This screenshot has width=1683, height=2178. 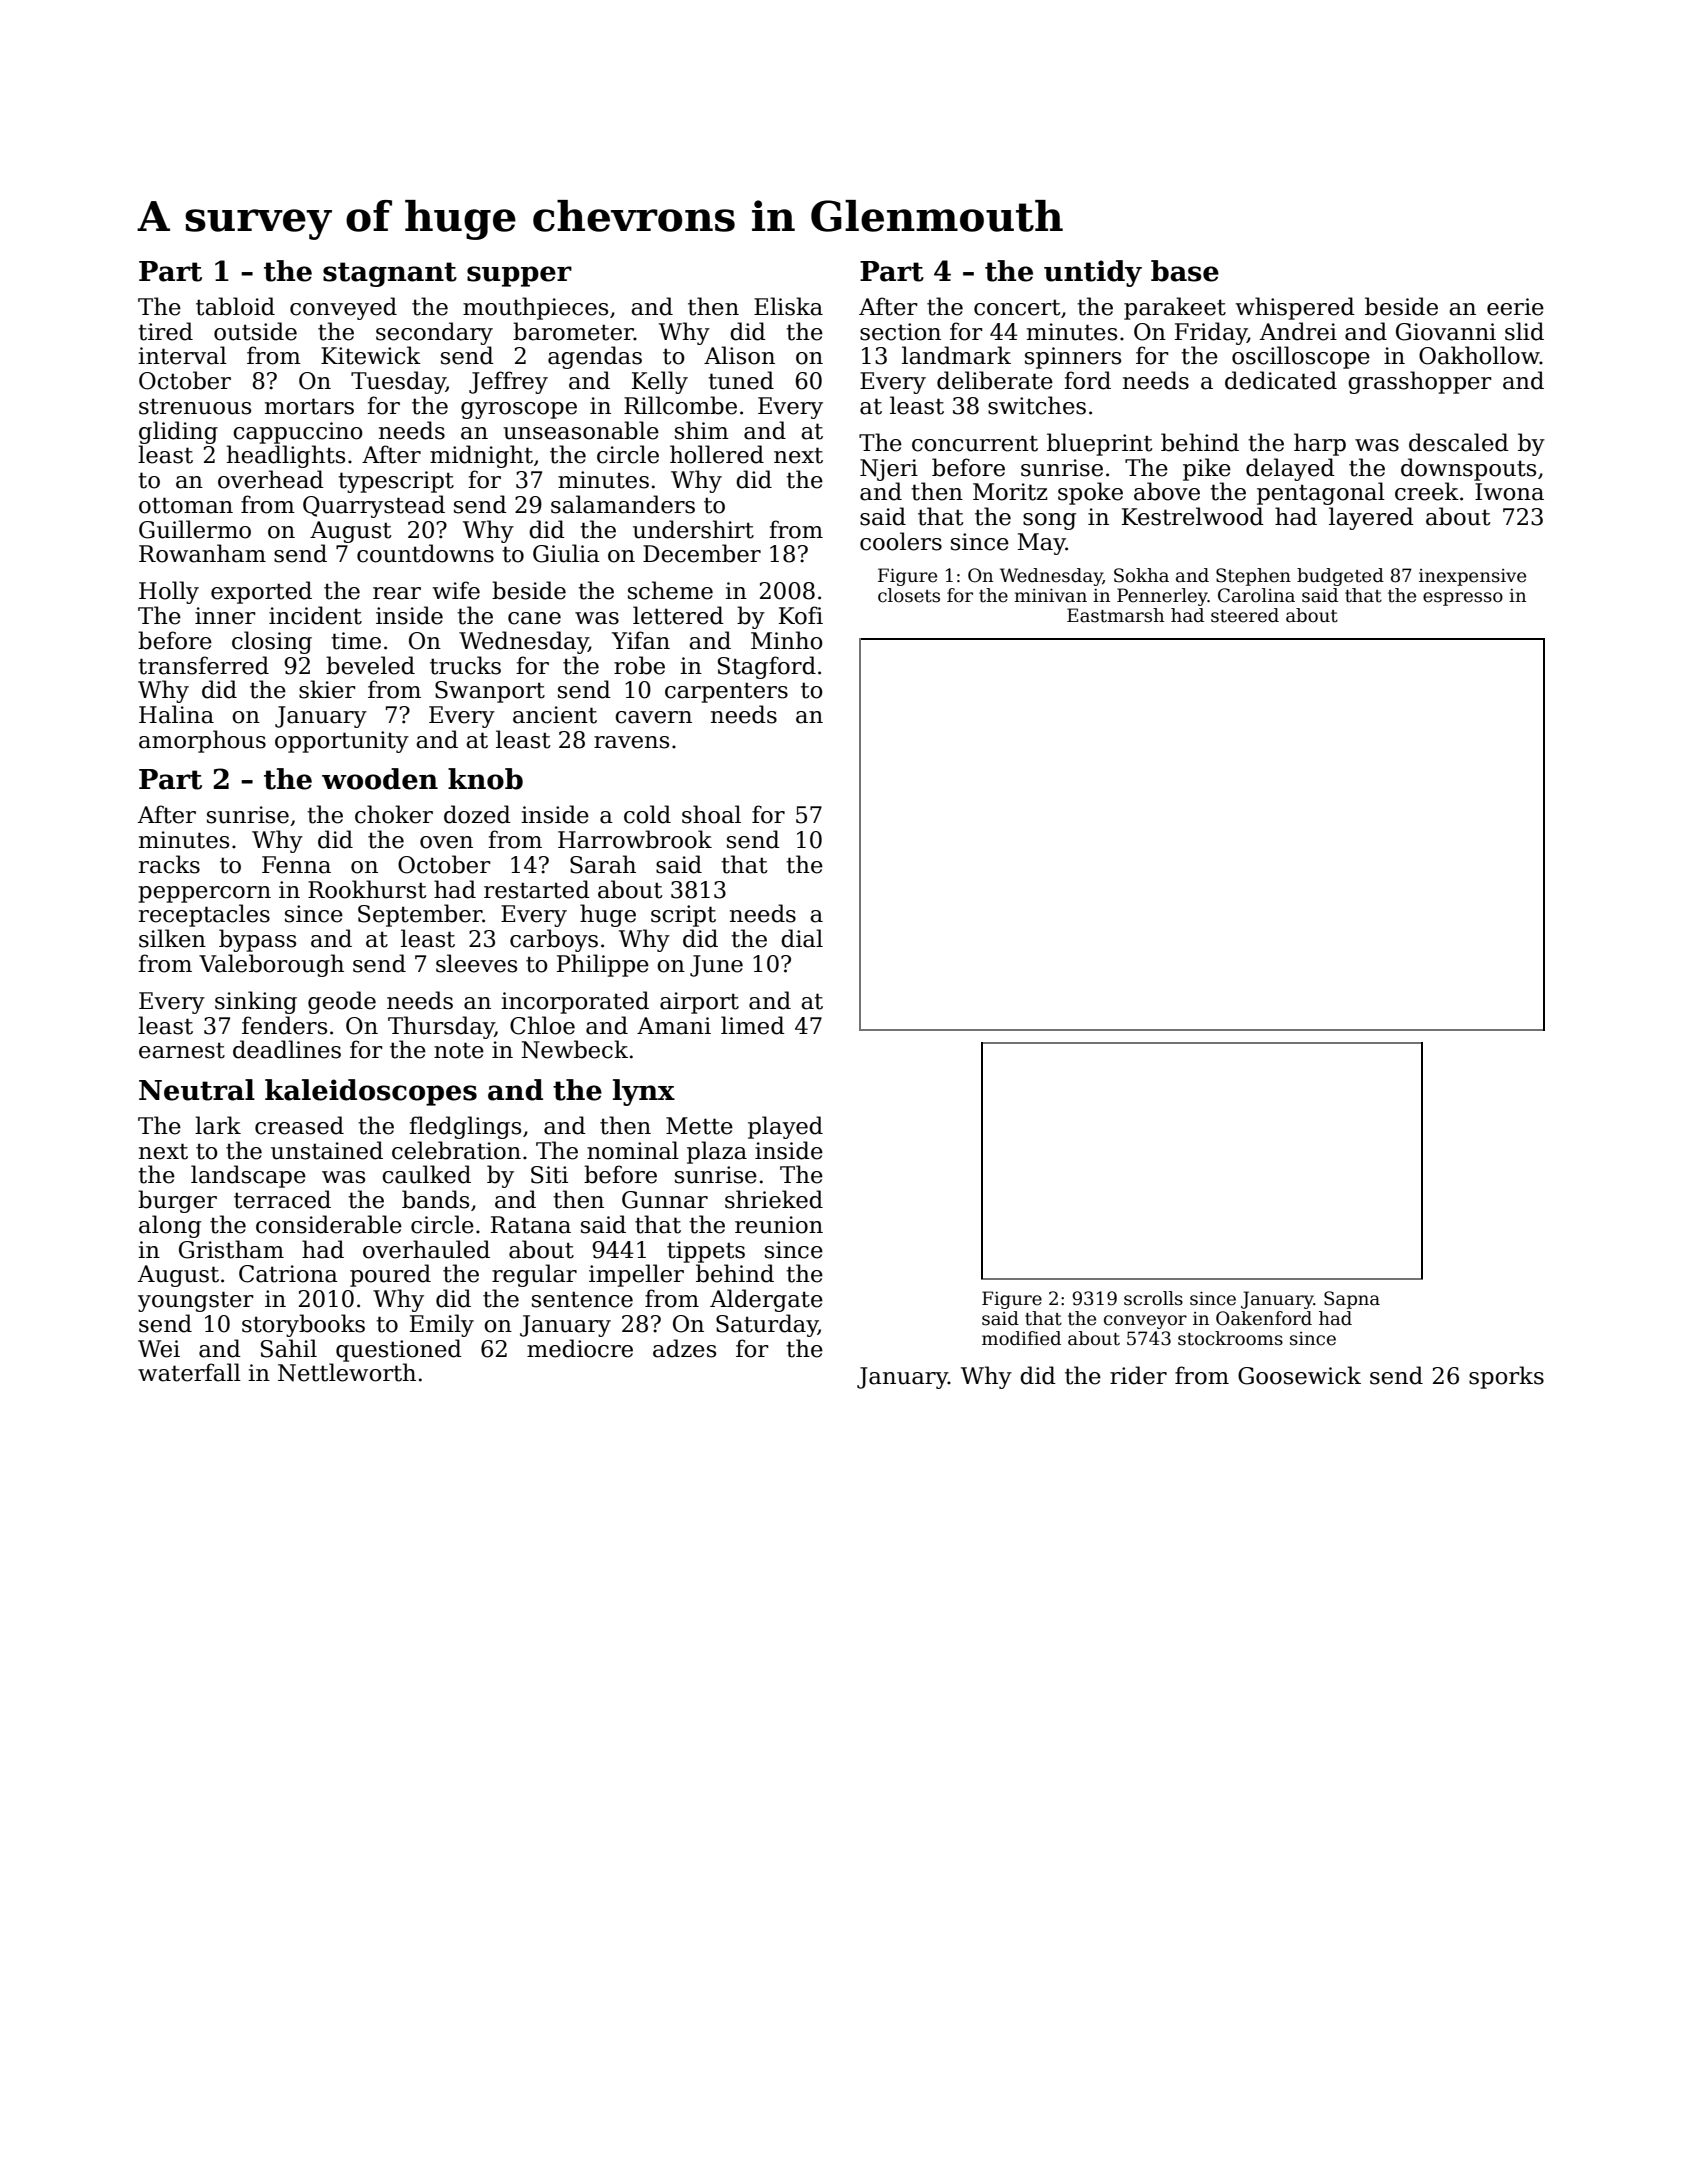 I want to click on shoal, so click(x=711, y=814).
